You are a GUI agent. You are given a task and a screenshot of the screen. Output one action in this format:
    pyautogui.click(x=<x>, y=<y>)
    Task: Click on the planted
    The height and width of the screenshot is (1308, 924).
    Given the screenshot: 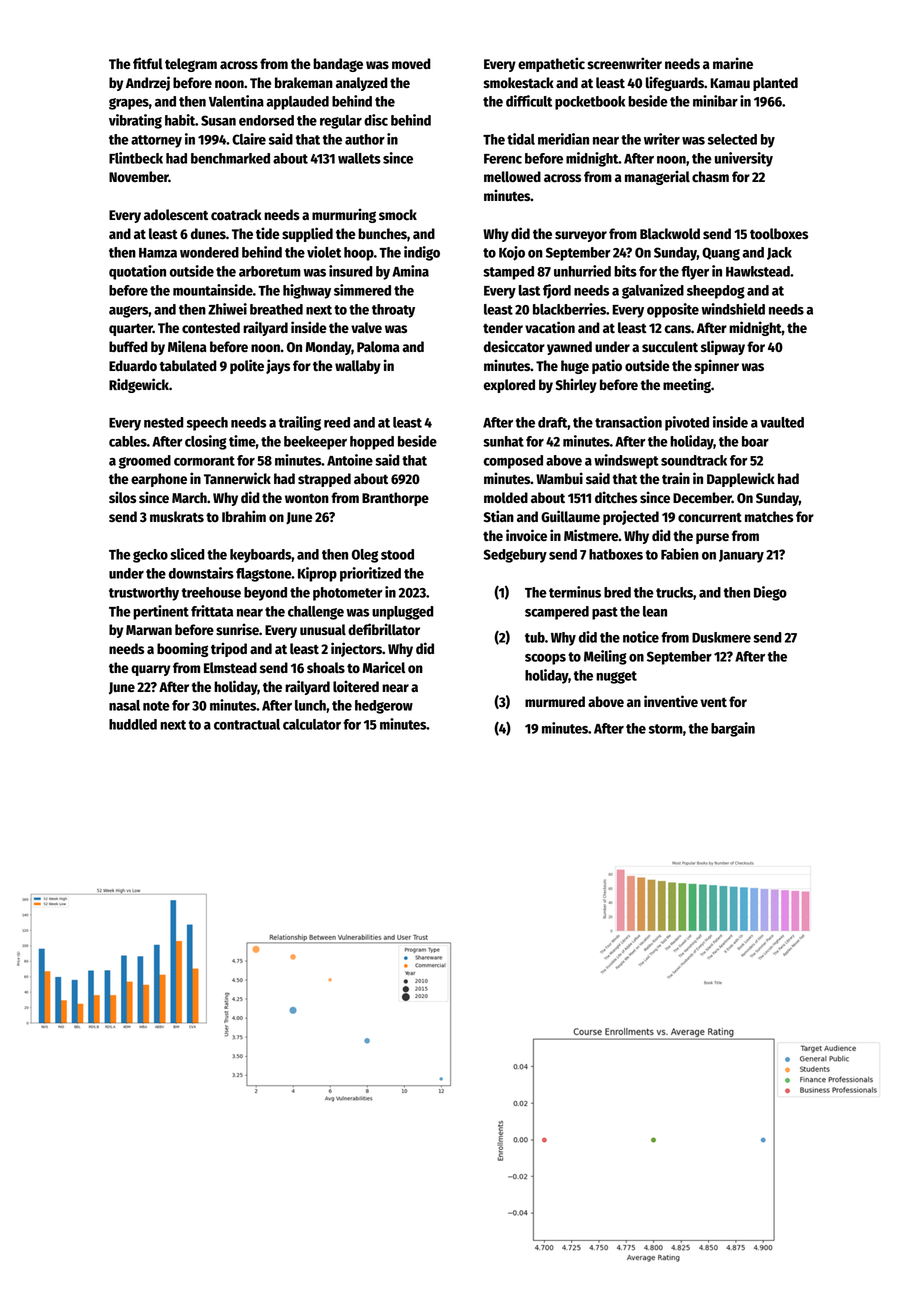 What is the action you would take?
    pyautogui.click(x=775, y=84)
